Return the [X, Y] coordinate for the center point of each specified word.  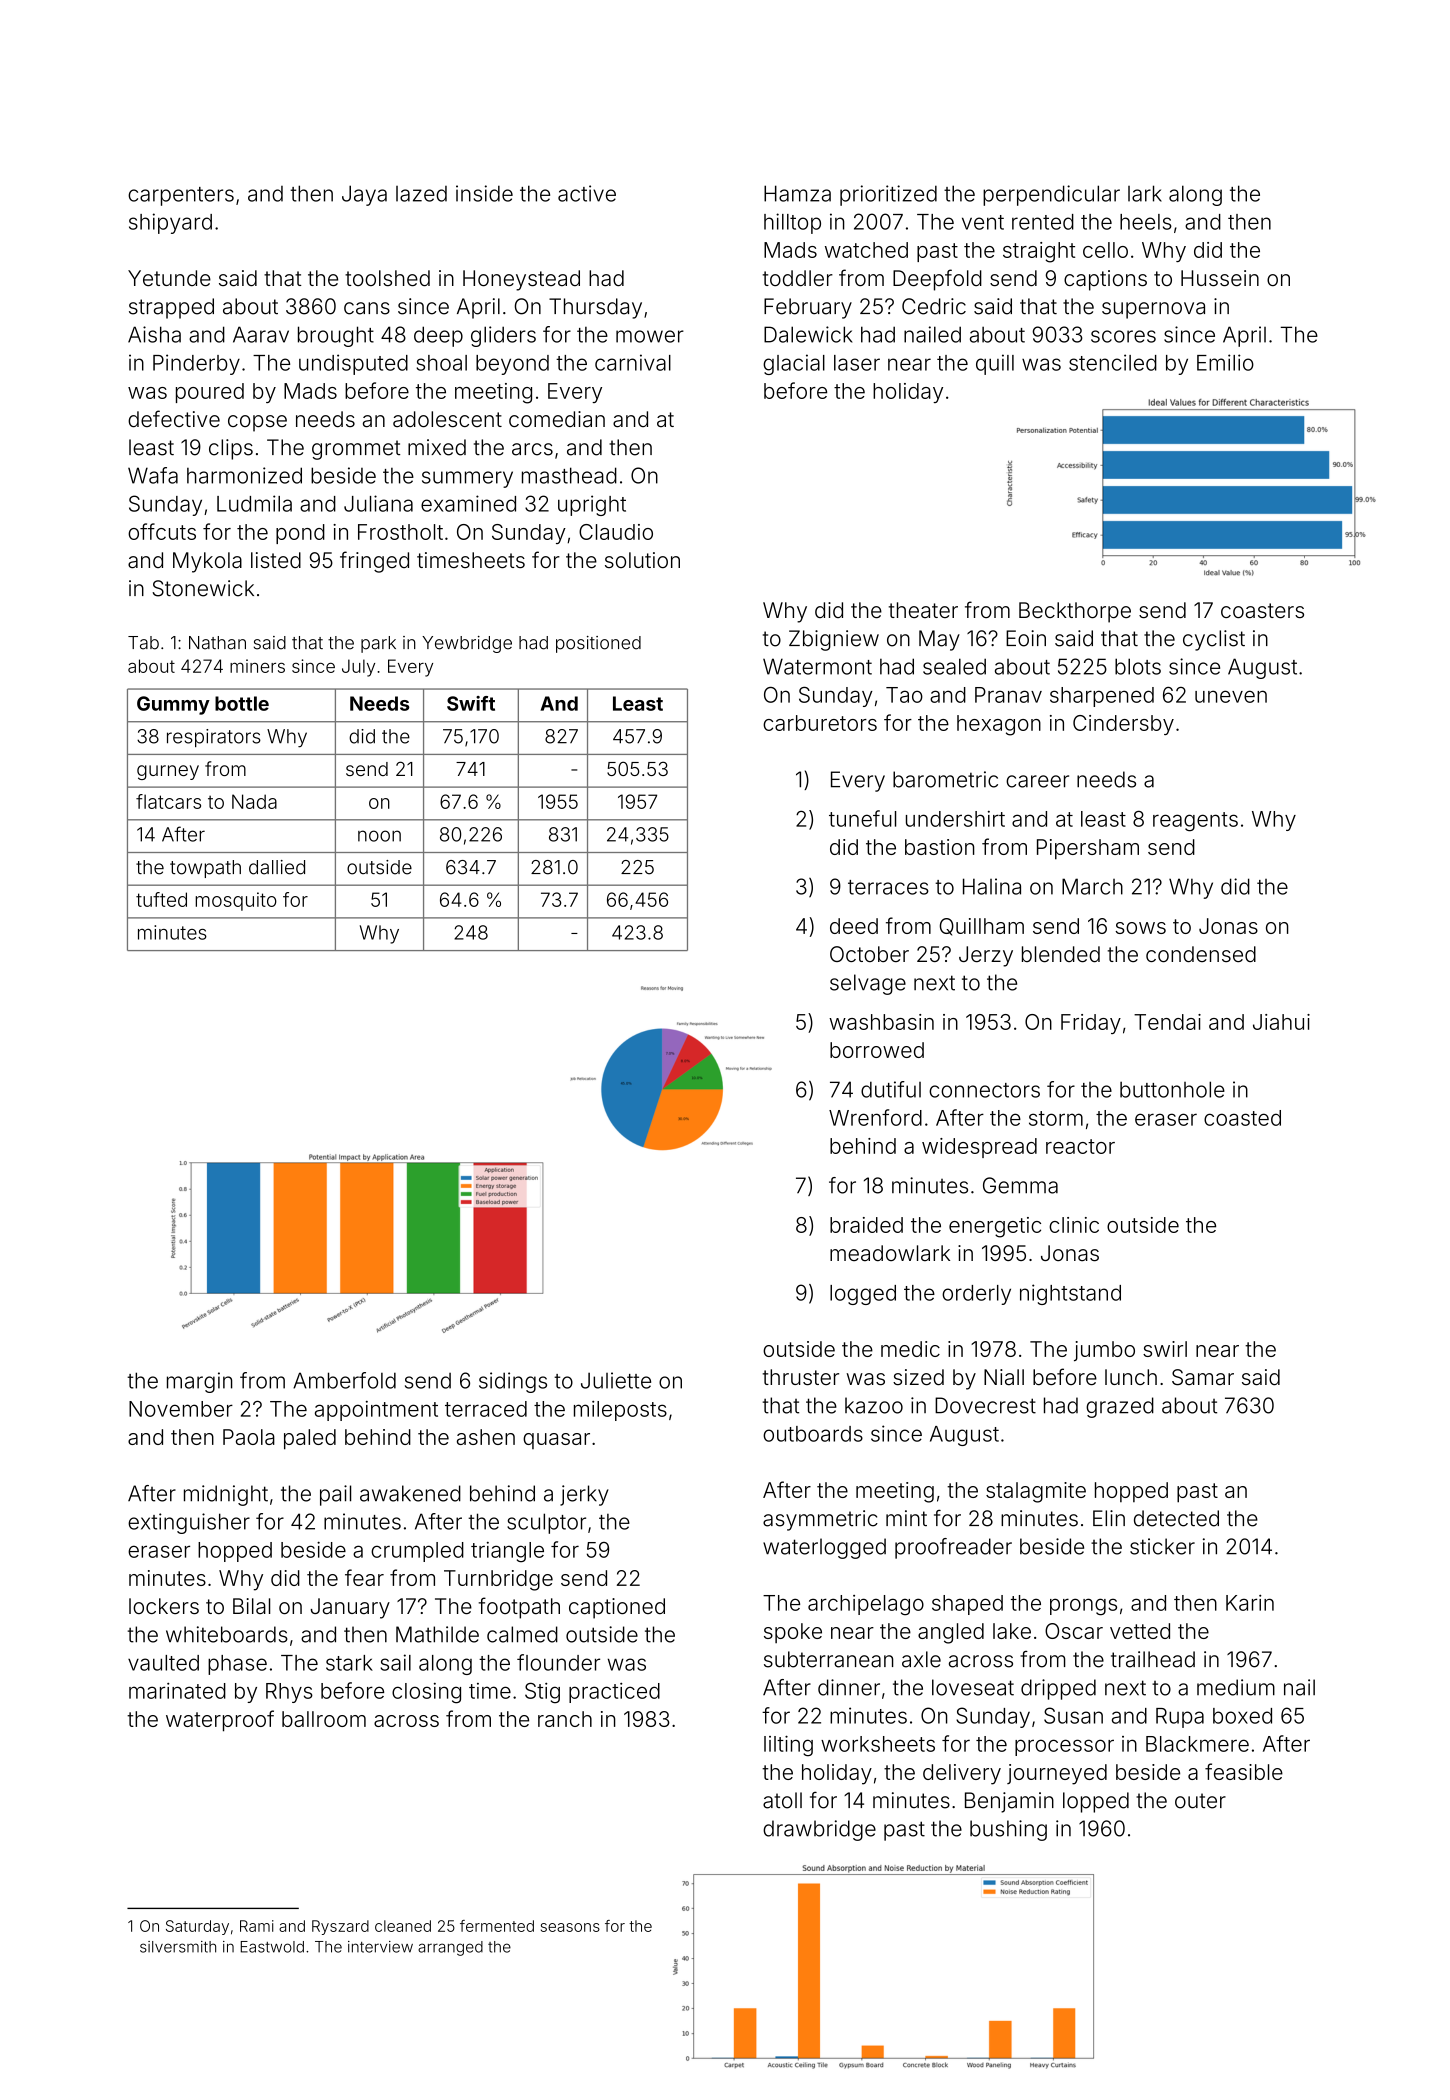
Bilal [251, 1606]
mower [650, 336]
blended [1061, 954]
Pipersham [1088, 849]
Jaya [364, 195]
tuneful [862, 818]
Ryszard [340, 1927]
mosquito [236, 901]
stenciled [1113, 362]
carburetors [820, 723]
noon [379, 836]
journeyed [1057, 1774]
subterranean [828, 1659]
